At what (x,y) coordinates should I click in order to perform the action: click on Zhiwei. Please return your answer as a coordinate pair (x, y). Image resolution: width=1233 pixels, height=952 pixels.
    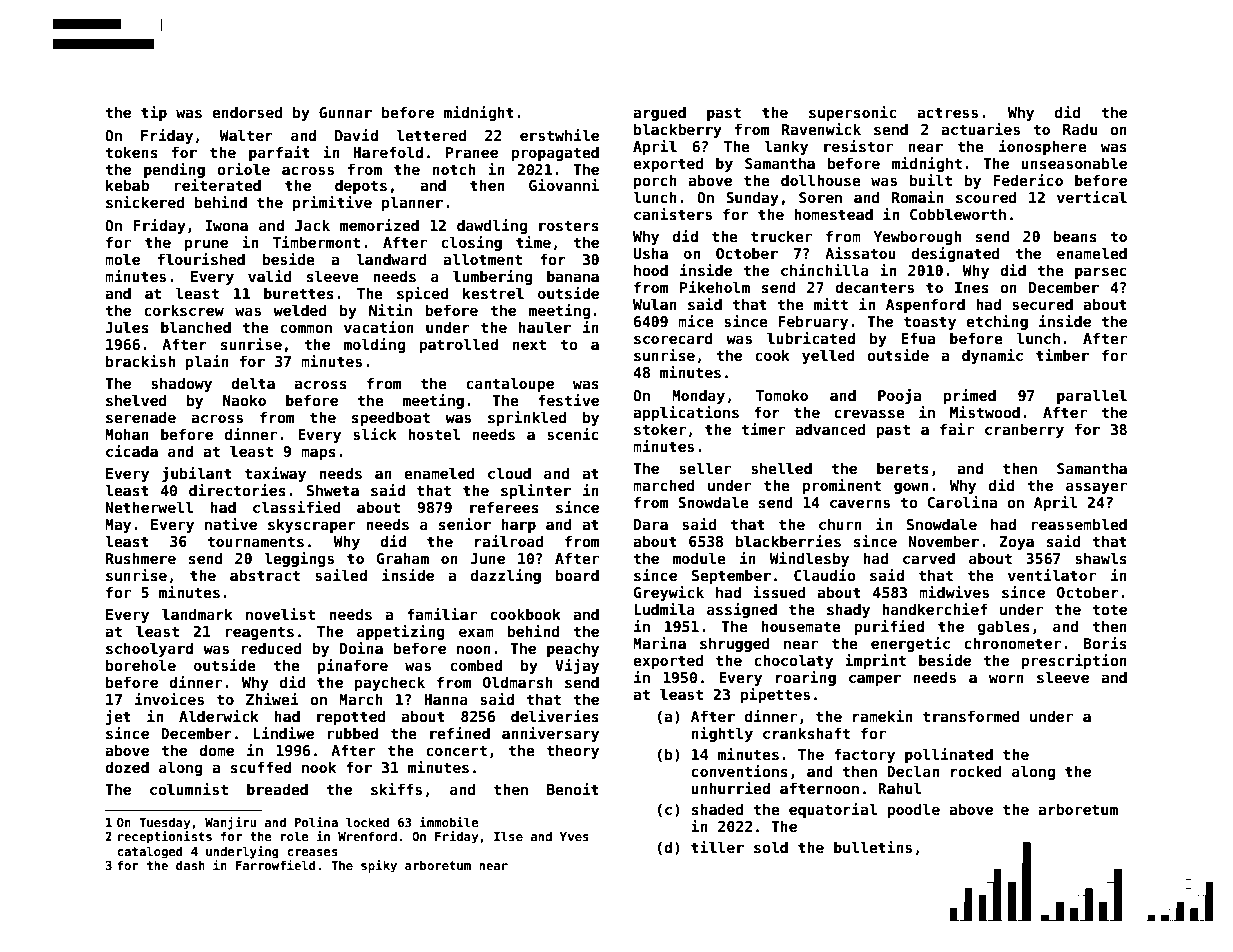
    Looking at the image, I should click on (272, 699).
